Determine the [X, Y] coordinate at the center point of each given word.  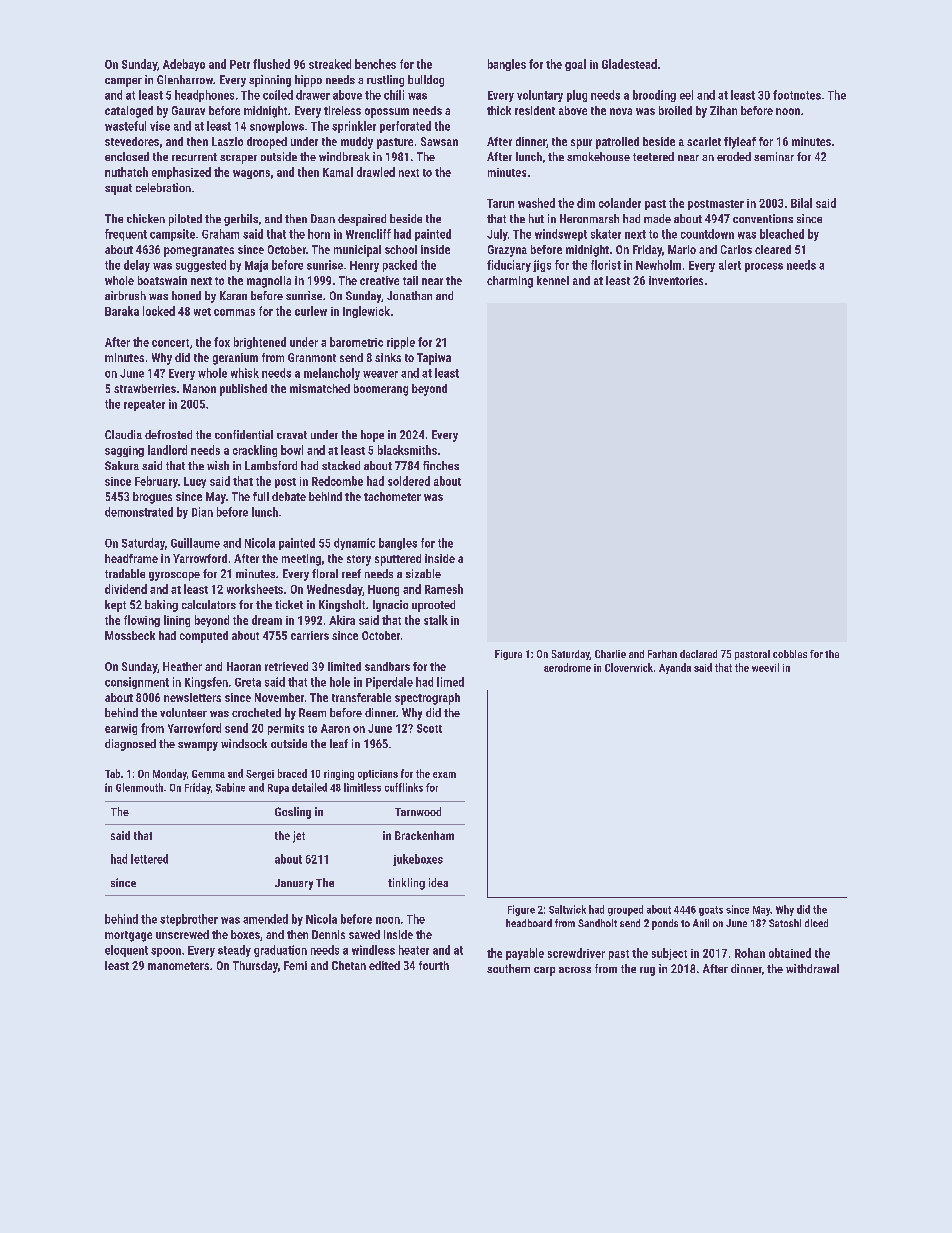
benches [375, 64]
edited [384, 965]
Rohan [750, 953]
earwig [121, 729]
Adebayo [184, 65]
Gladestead [629, 64]
